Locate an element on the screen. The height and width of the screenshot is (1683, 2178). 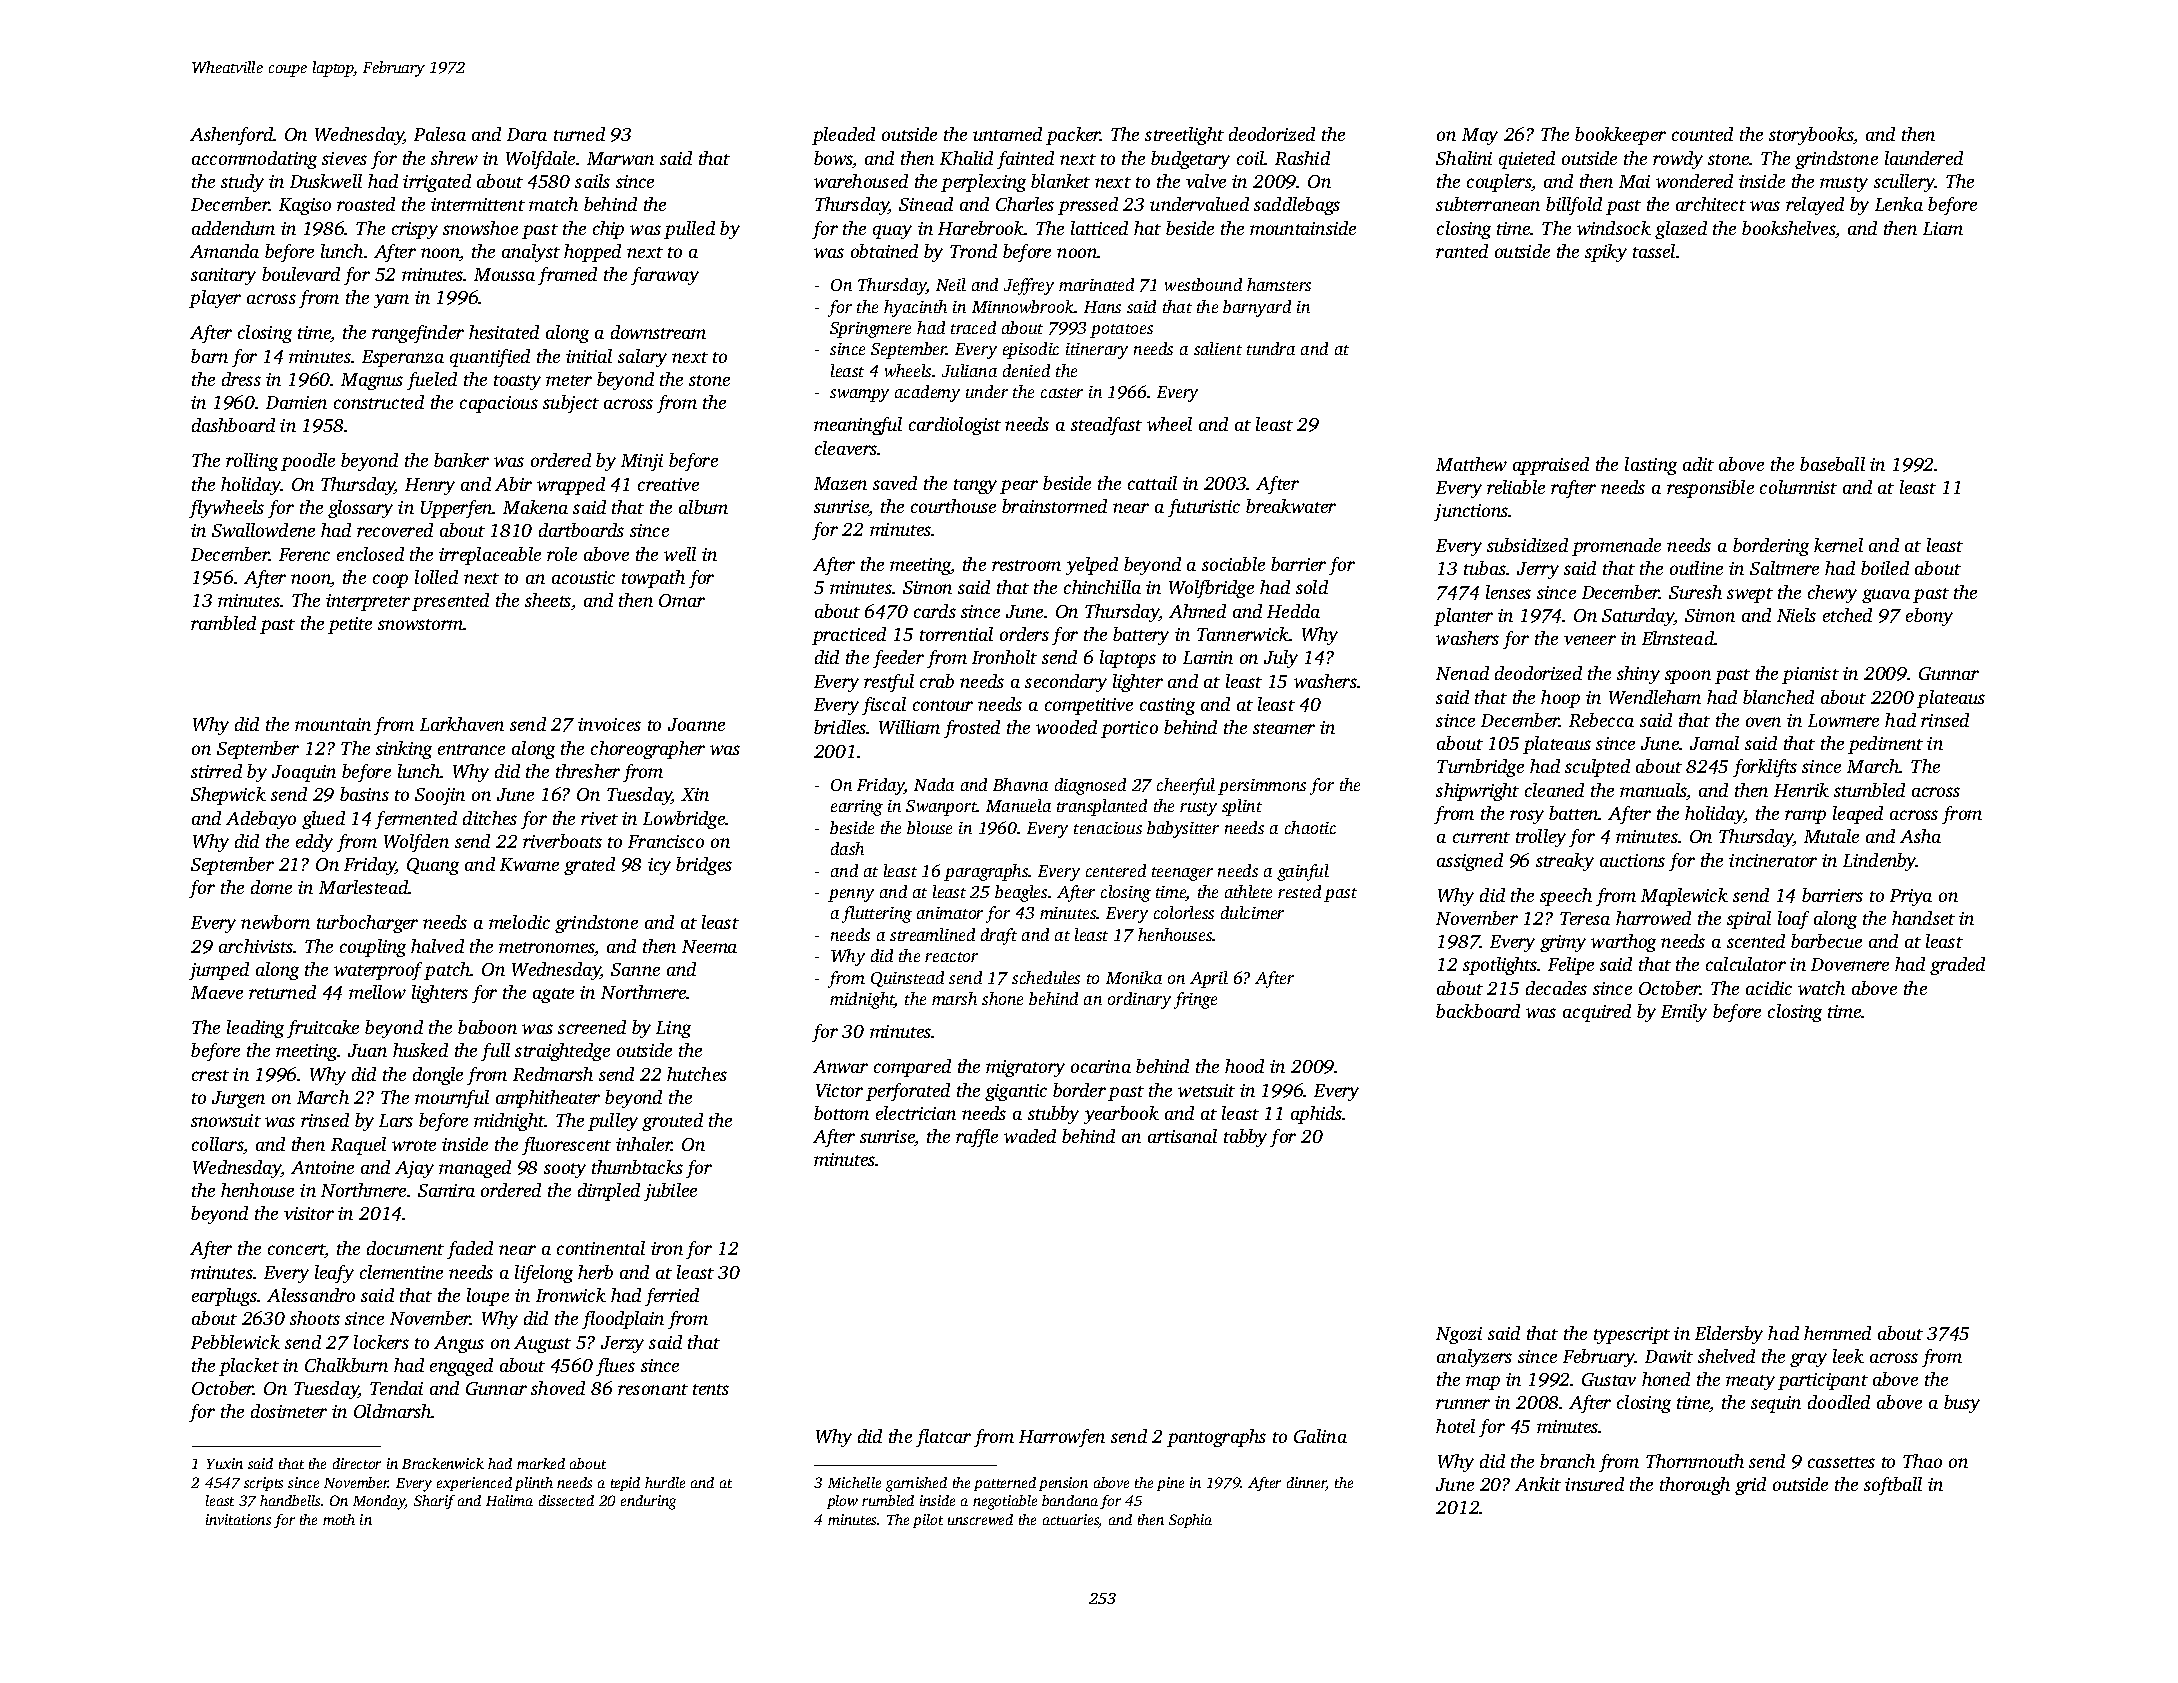
Minji is located at coordinates (642, 462).
